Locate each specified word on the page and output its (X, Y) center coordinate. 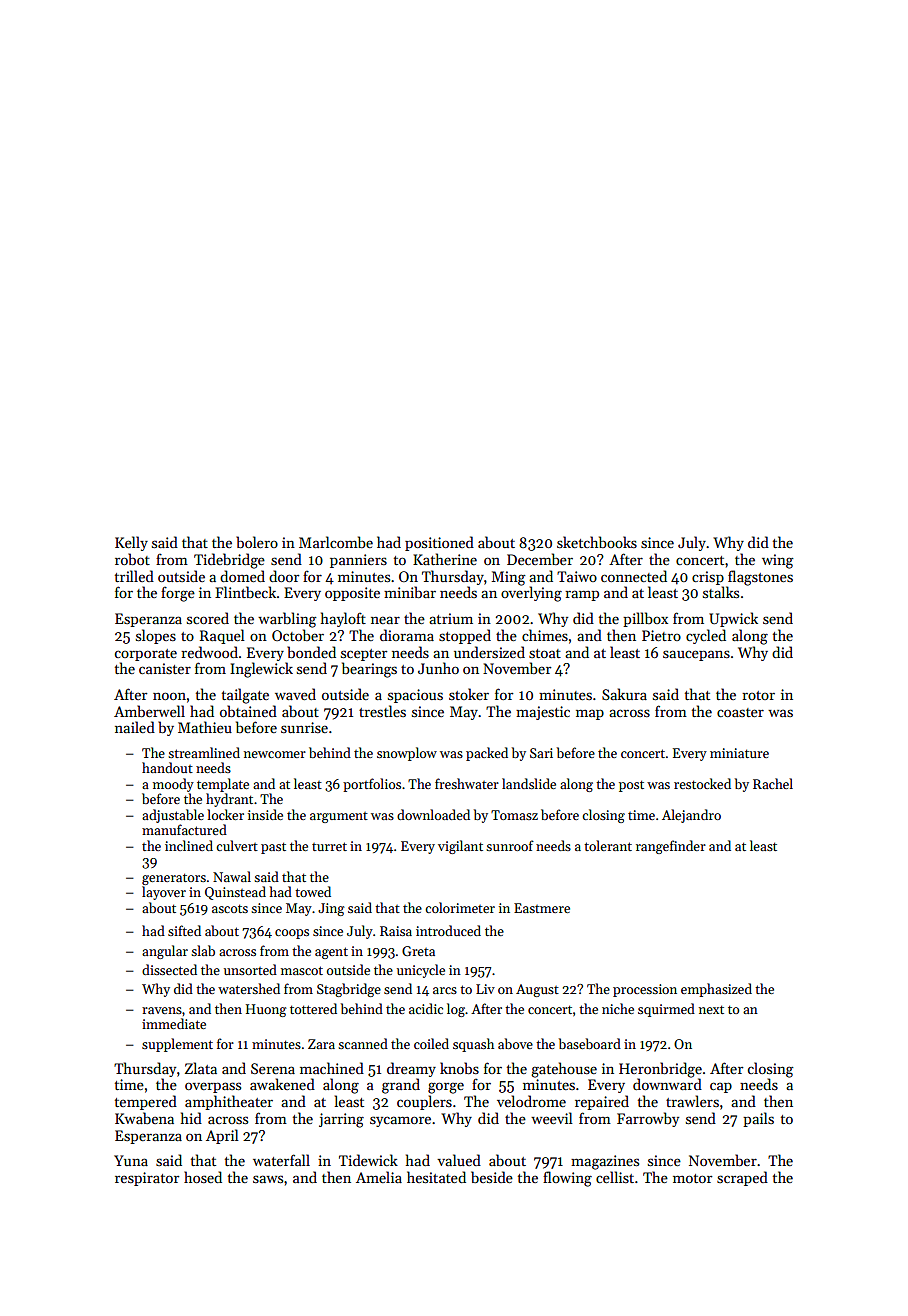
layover (164, 893)
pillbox (645, 619)
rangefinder (671, 847)
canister (165, 668)
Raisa (396, 931)
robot (132, 559)
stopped (465, 636)
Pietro (661, 635)
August (537, 990)
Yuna (131, 1160)
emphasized (716, 990)
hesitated (436, 1177)
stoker (469, 694)
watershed (249, 988)
